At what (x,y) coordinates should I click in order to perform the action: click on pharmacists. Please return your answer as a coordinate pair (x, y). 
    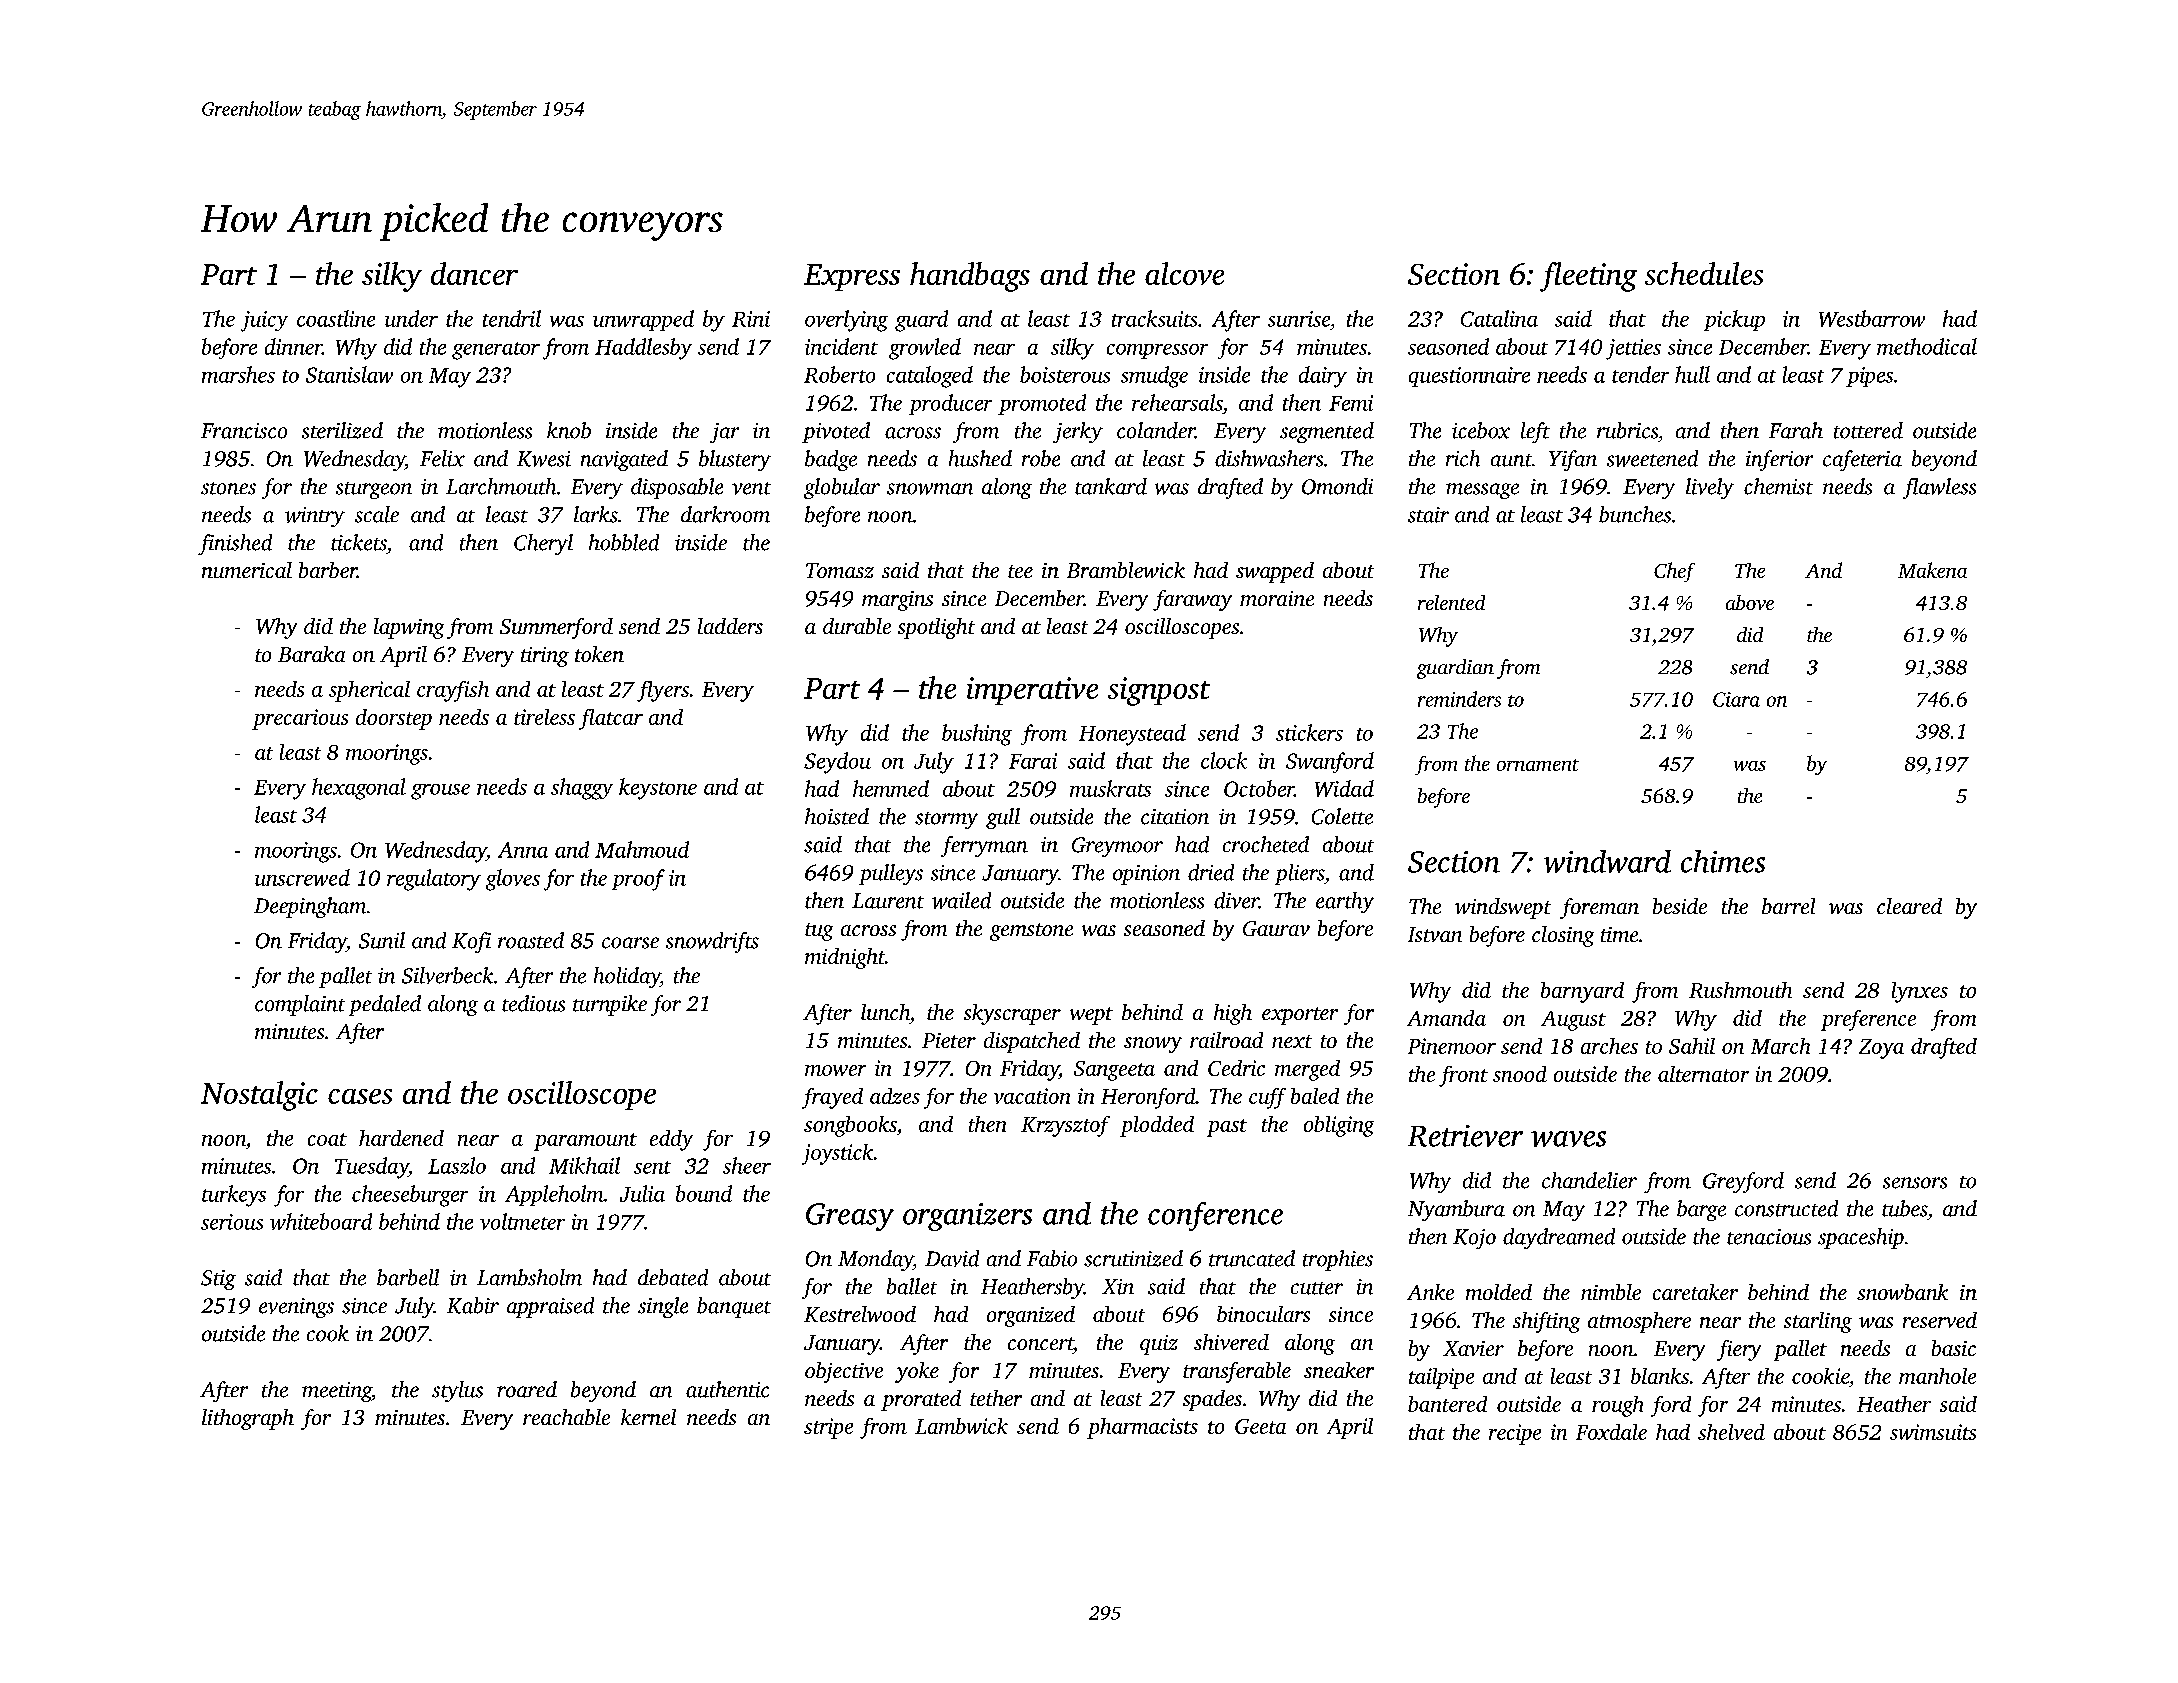
    Looking at the image, I should click on (1142, 1428).
